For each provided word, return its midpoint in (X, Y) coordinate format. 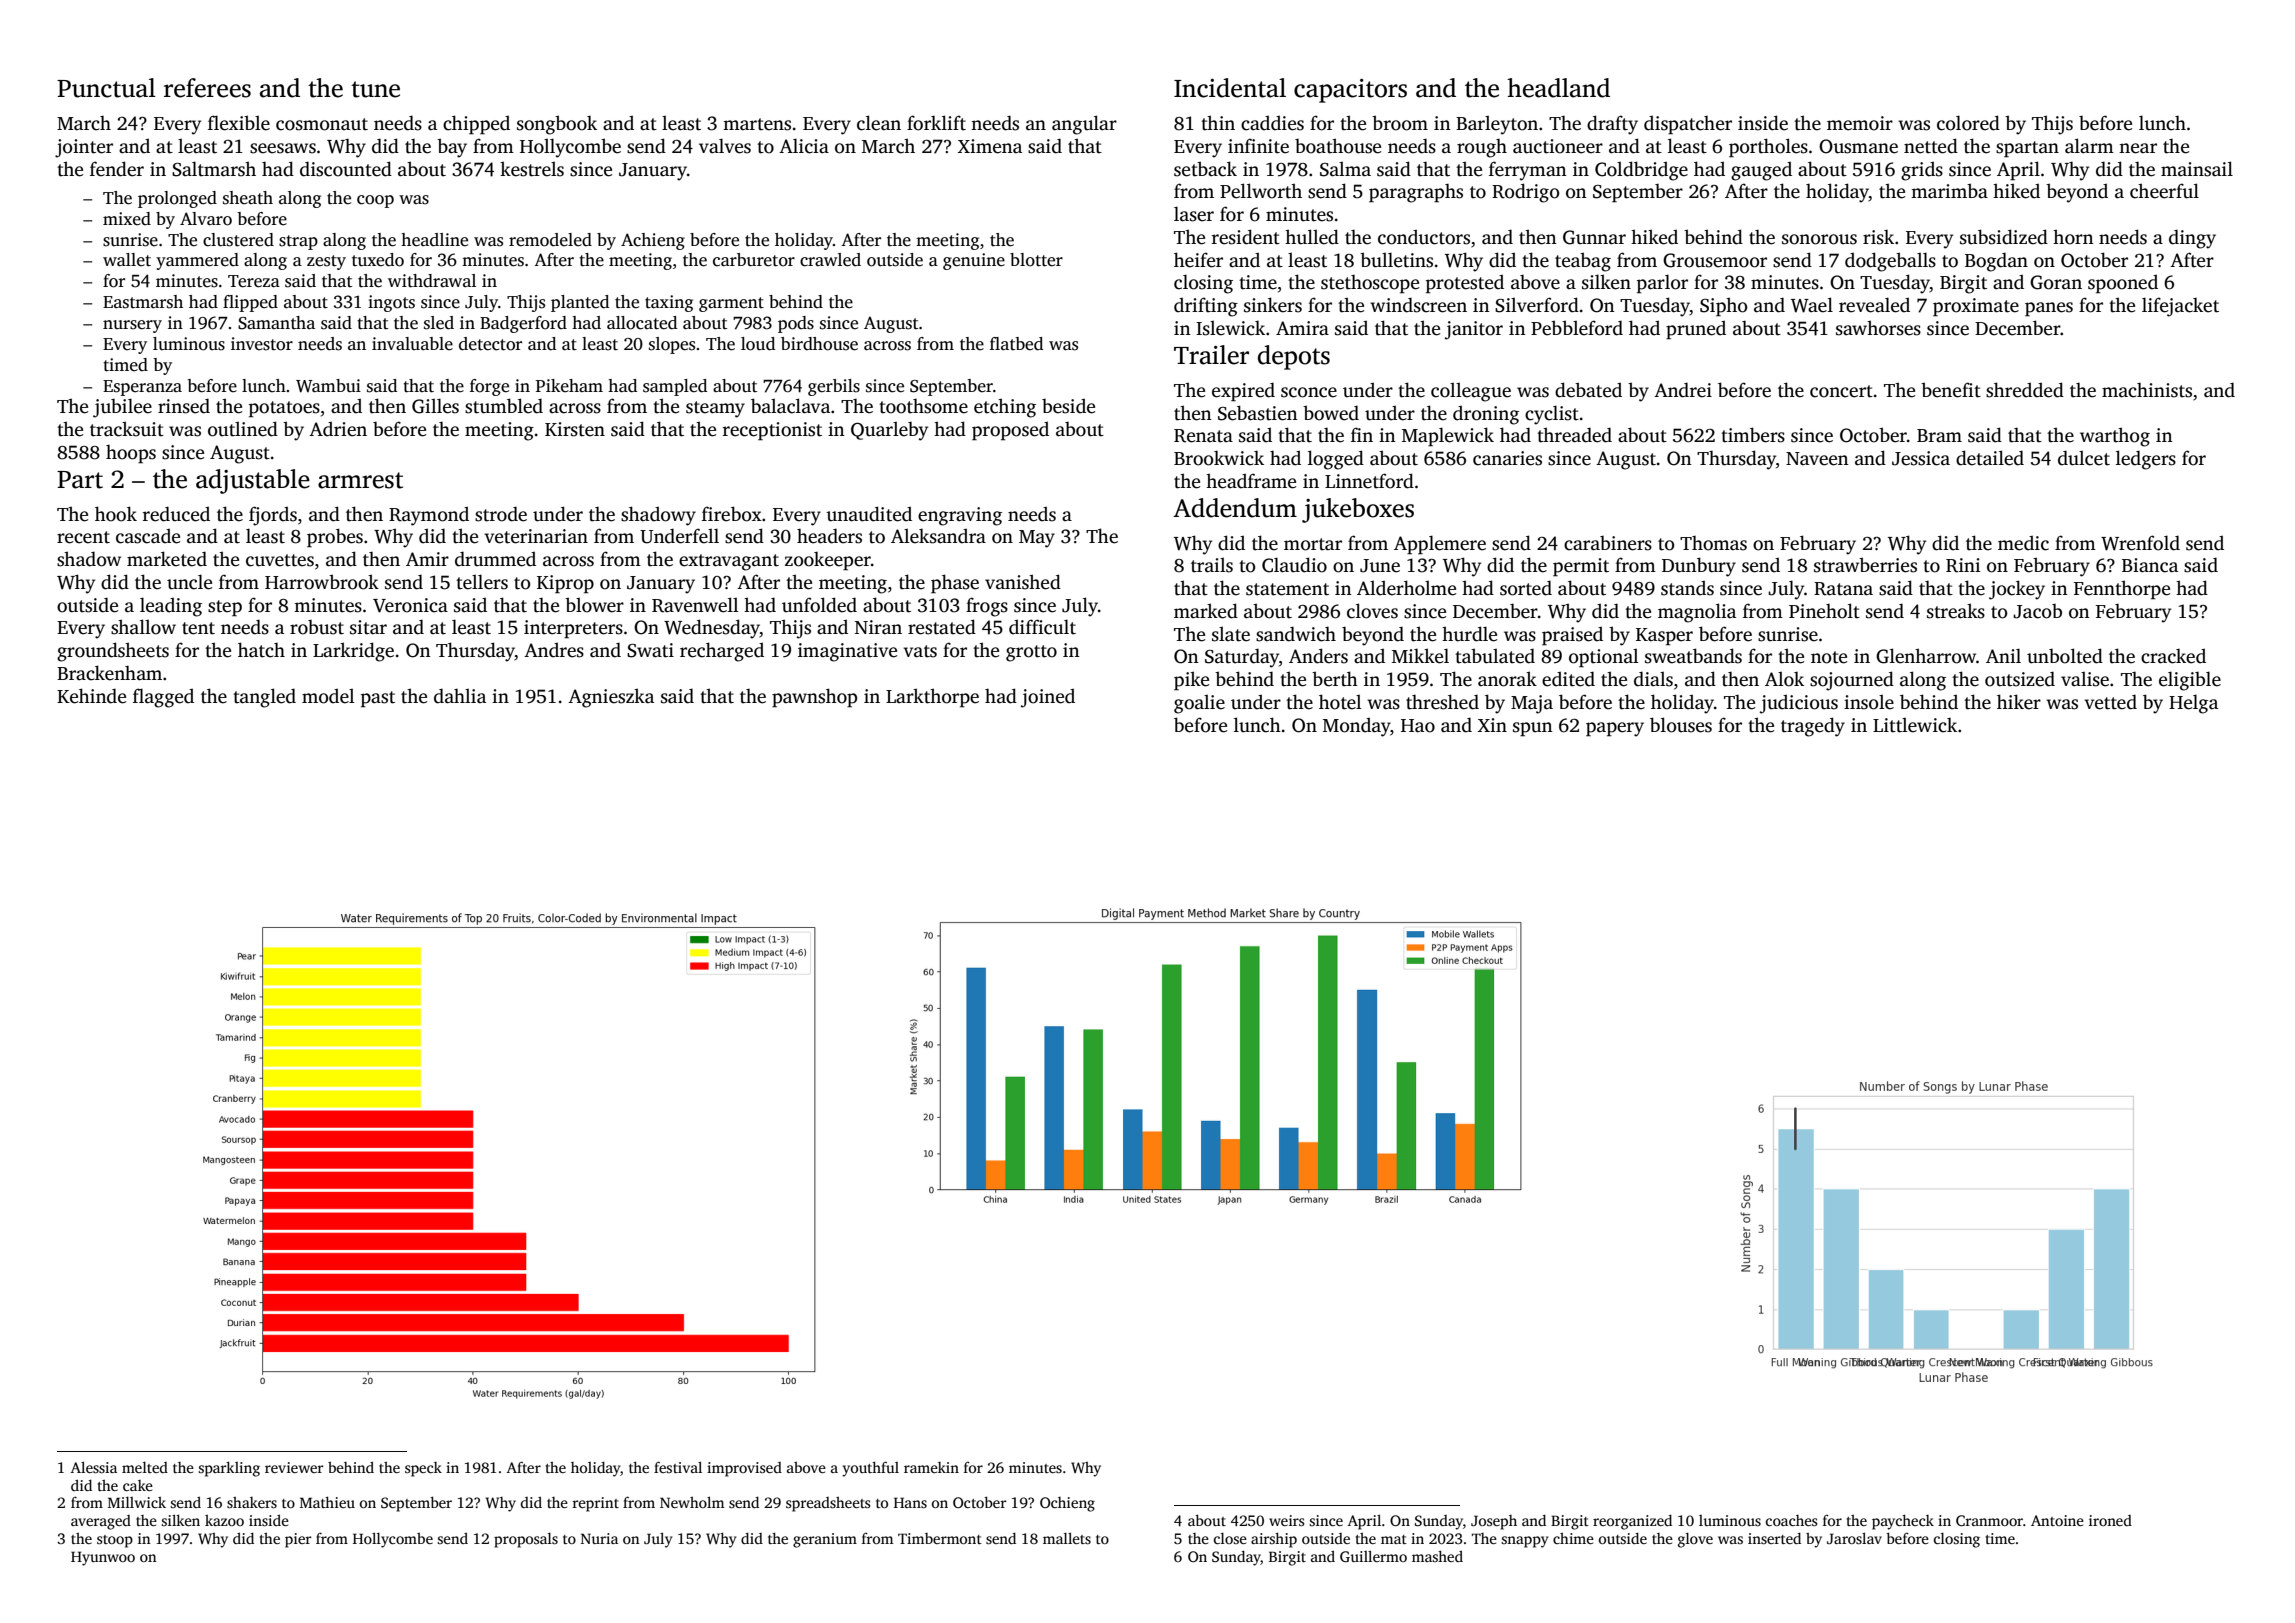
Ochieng (1067, 1504)
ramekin (931, 1467)
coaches (1792, 1520)
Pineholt (1824, 611)
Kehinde (91, 696)
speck (423, 1469)
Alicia (804, 146)
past (378, 699)
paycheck (1903, 1522)
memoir (1860, 123)
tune (375, 89)
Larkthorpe (932, 698)
